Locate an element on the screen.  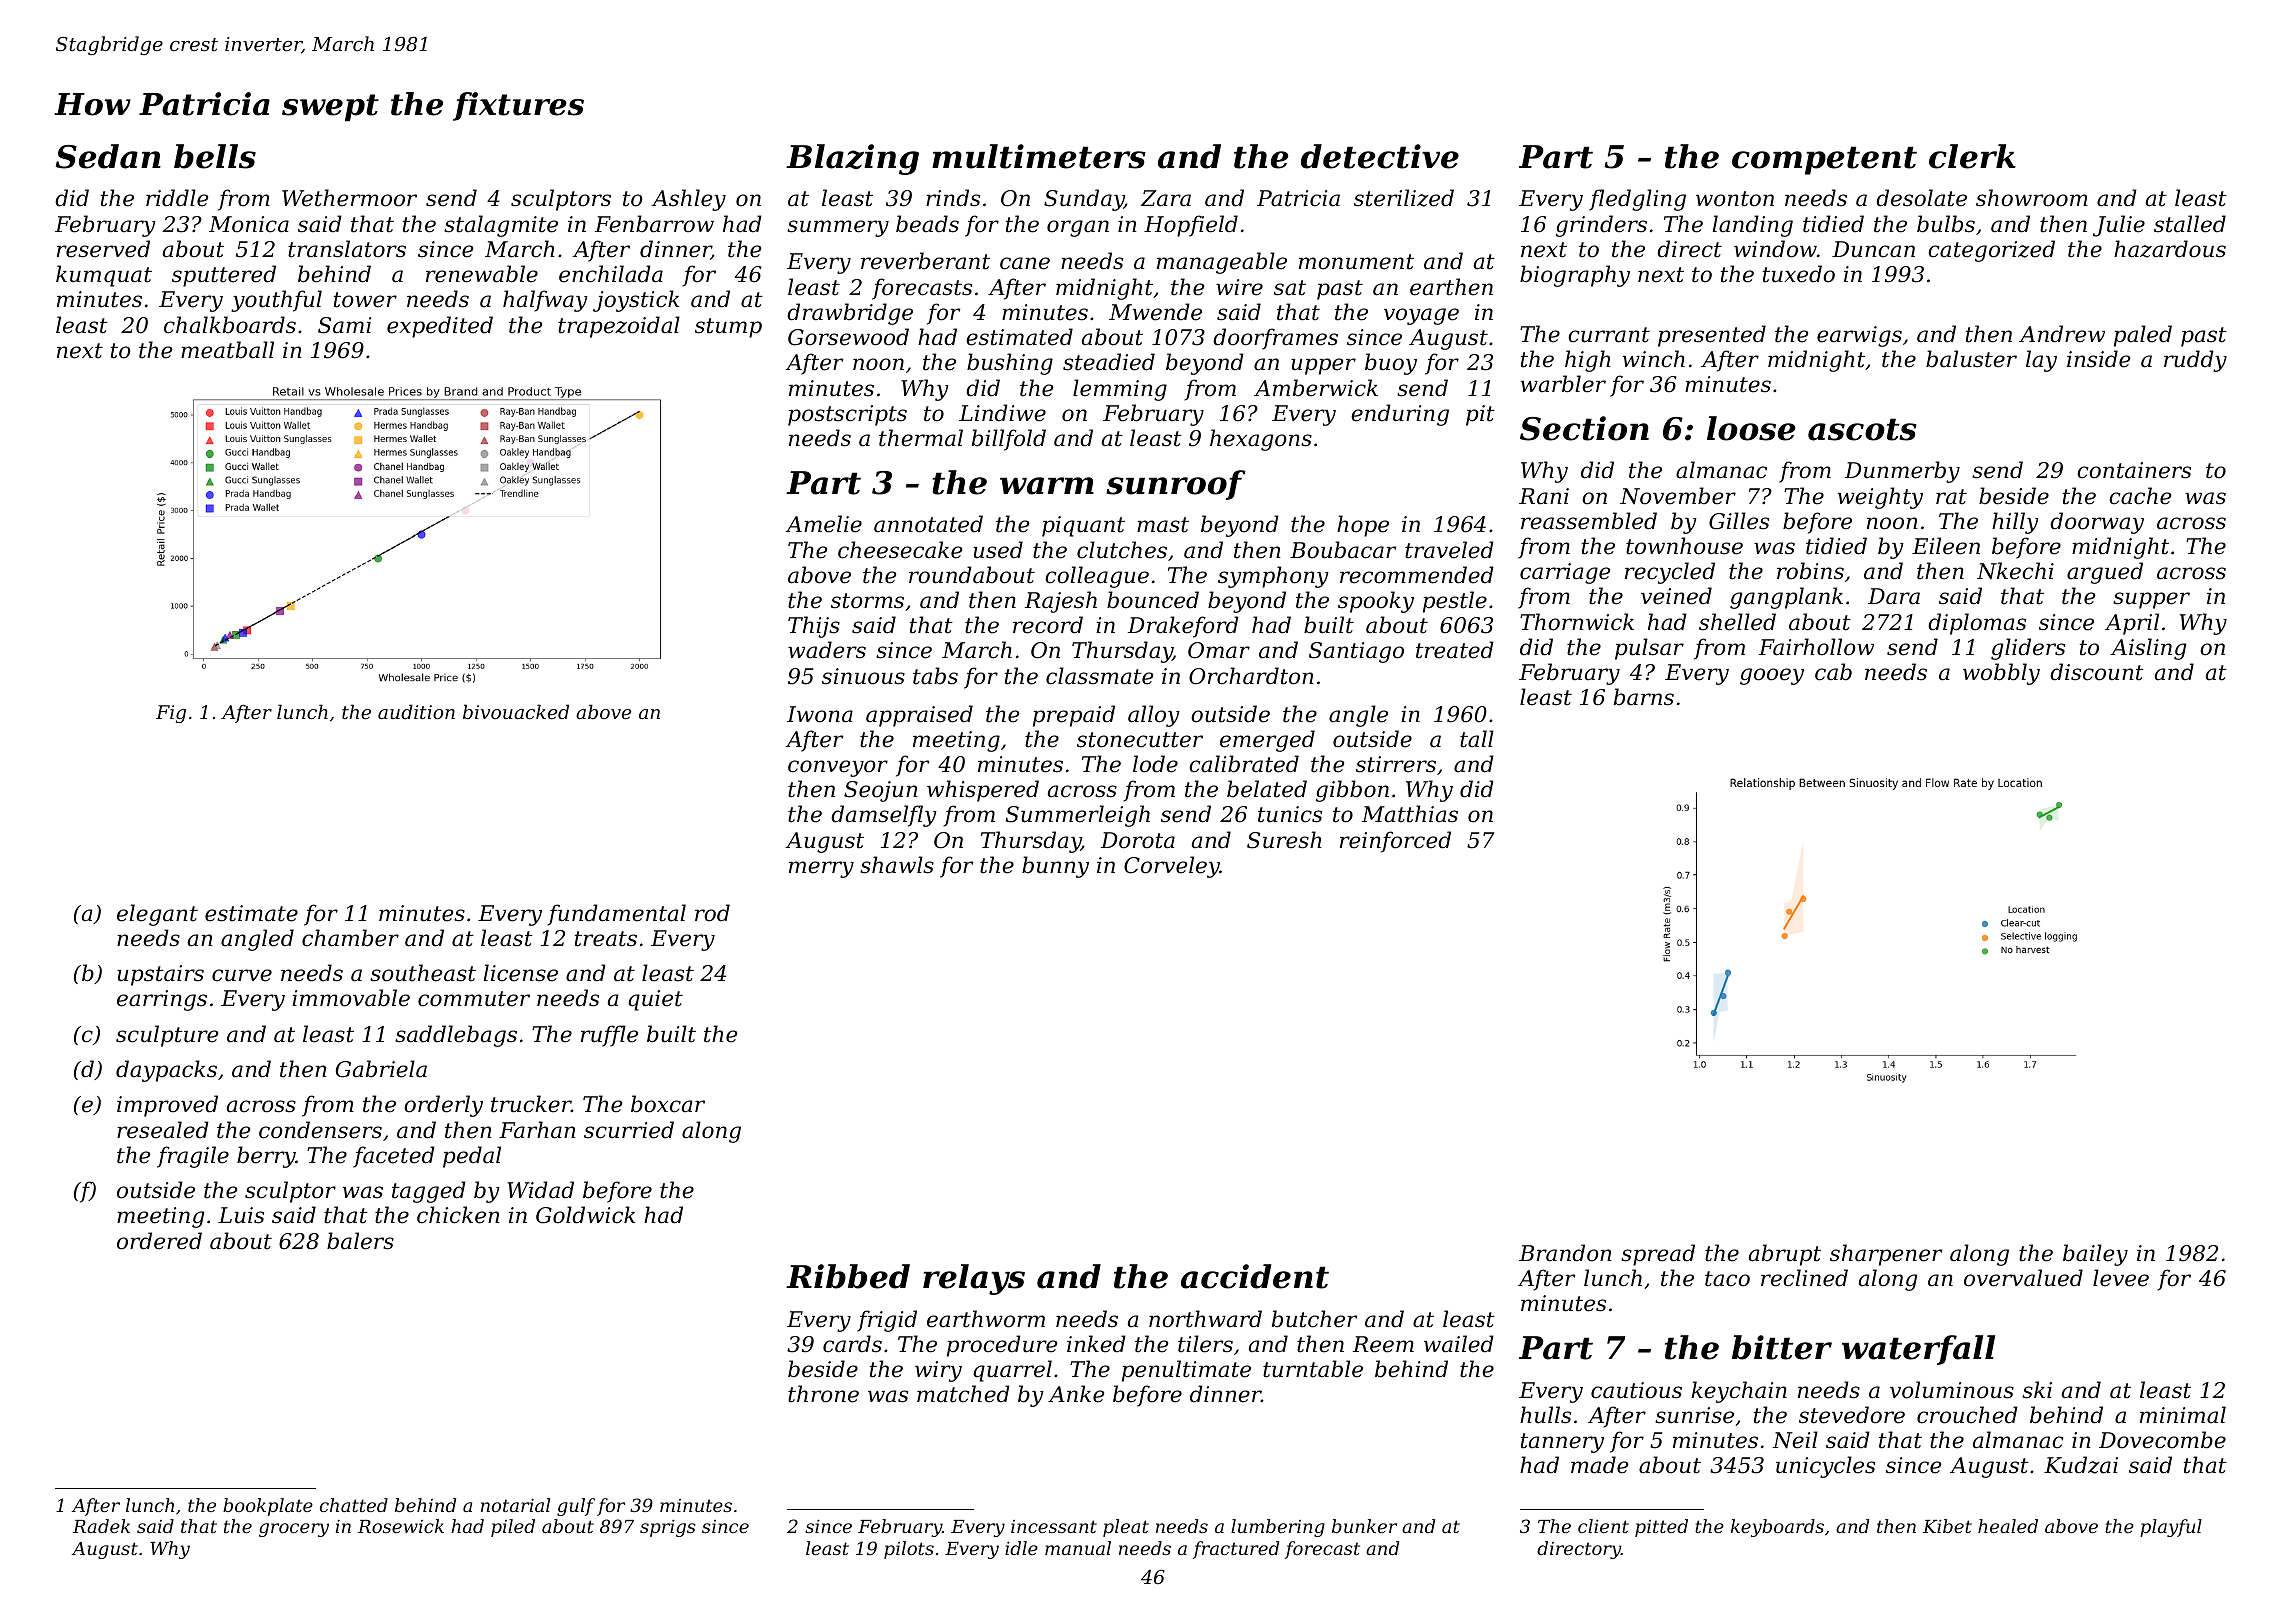
grocery is located at coordinates (294, 1530).
